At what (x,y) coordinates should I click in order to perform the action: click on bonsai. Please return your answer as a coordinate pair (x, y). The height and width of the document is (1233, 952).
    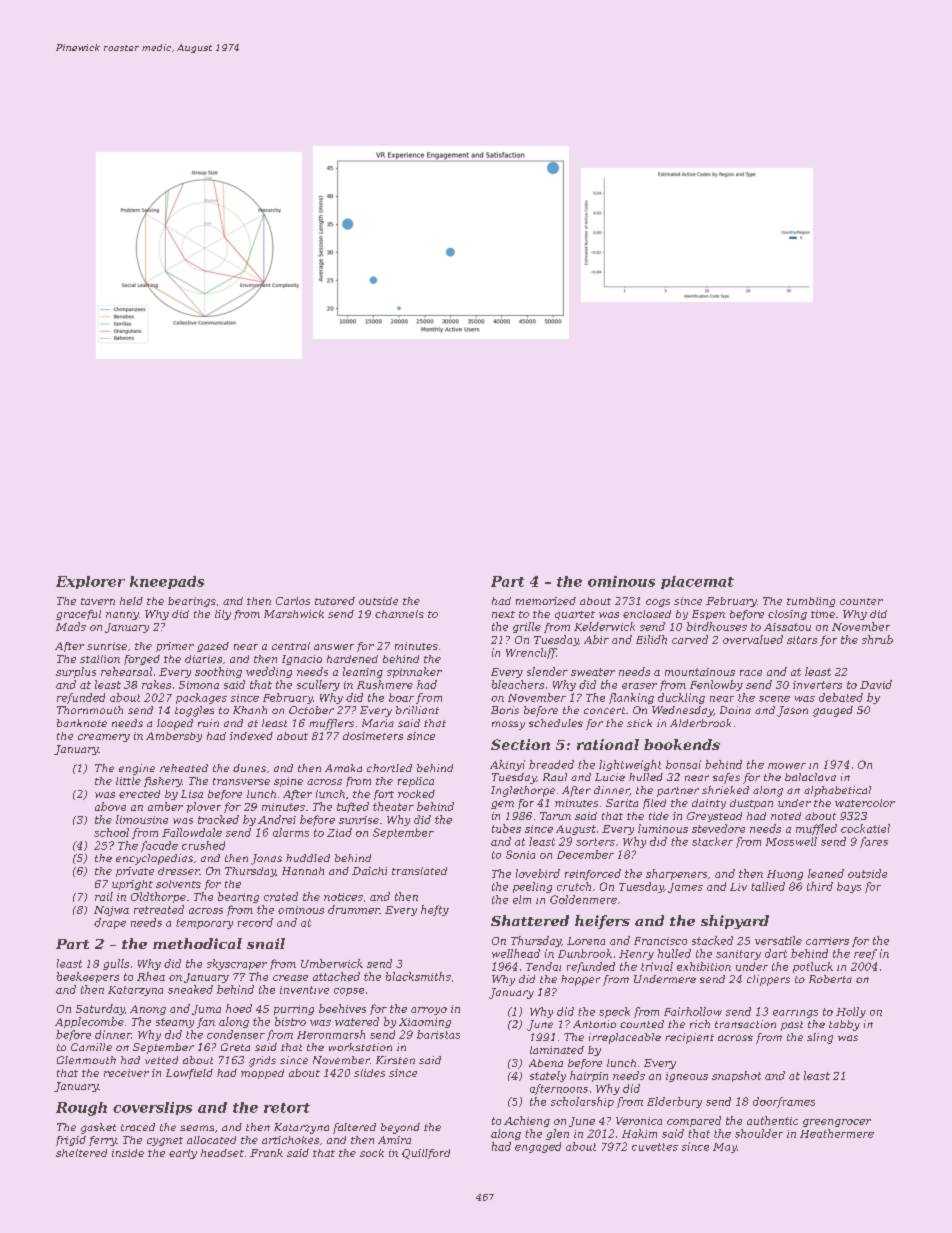
    Looking at the image, I should click on (683, 764).
